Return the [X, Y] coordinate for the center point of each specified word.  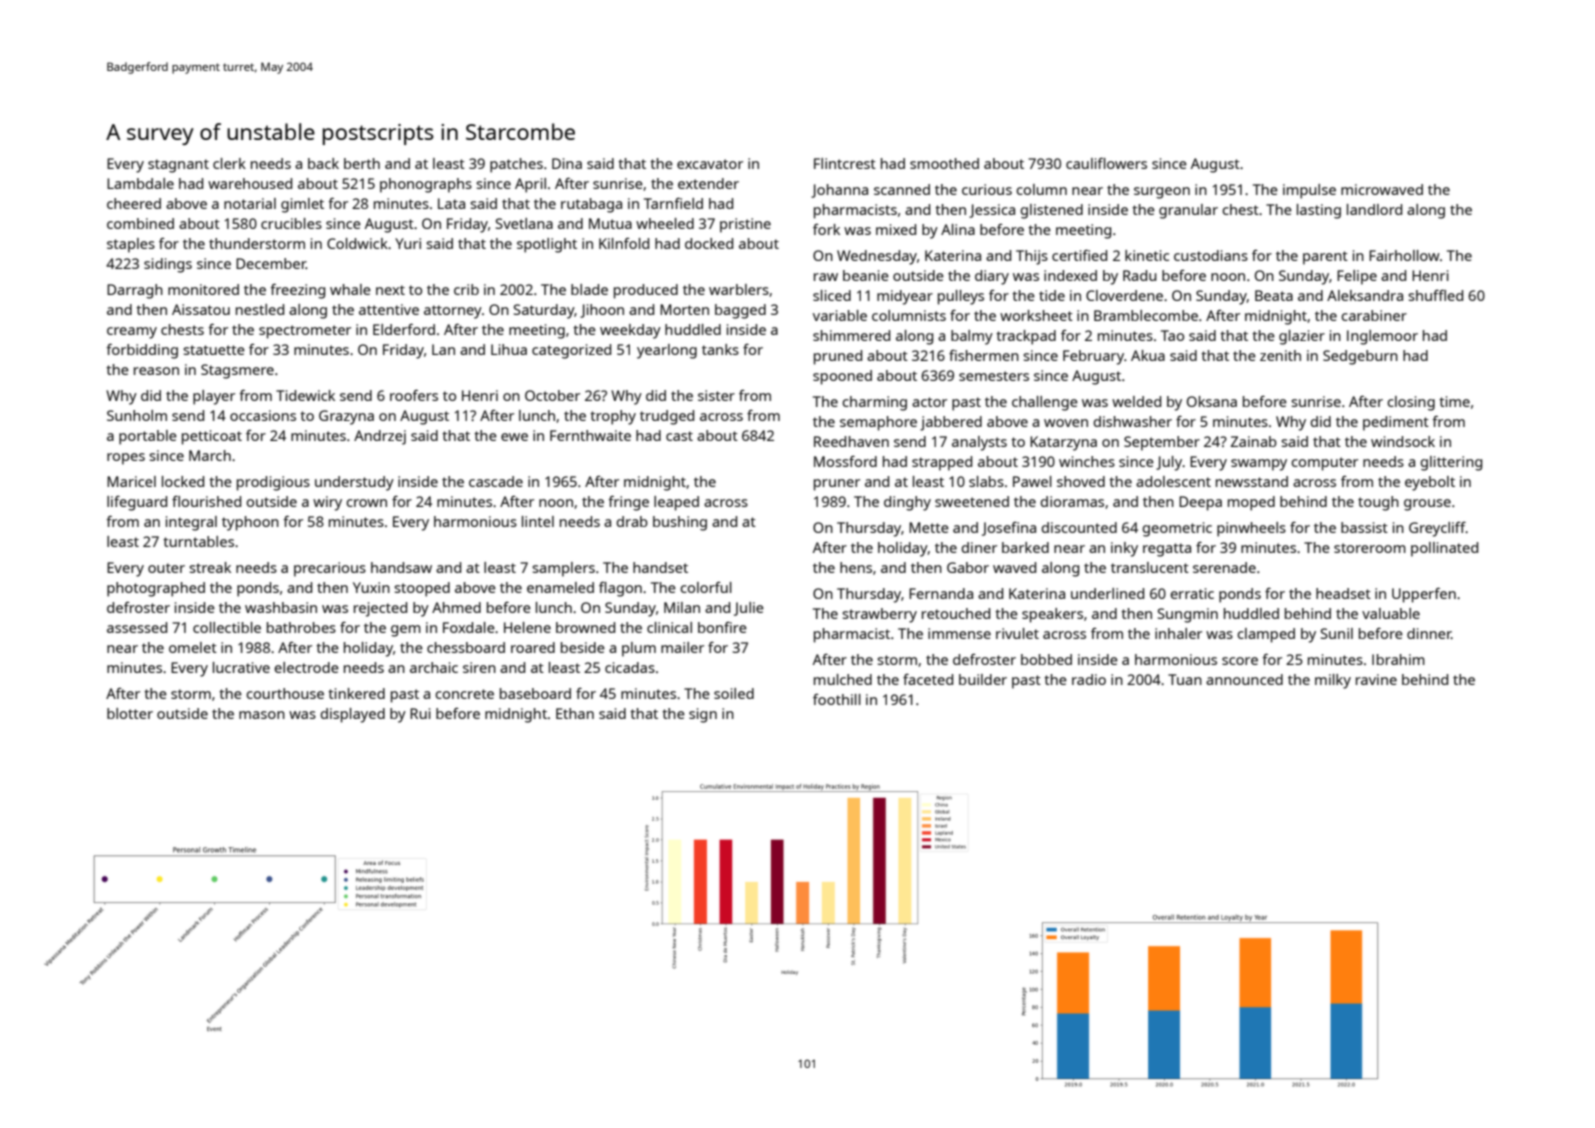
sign [703, 715]
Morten [684, 309]
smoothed [944, 163]
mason [262, 715]
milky [1333, 681]
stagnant [178, 166]
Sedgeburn [1360, 357]
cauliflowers [1106, 163]
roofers [414, 395]
